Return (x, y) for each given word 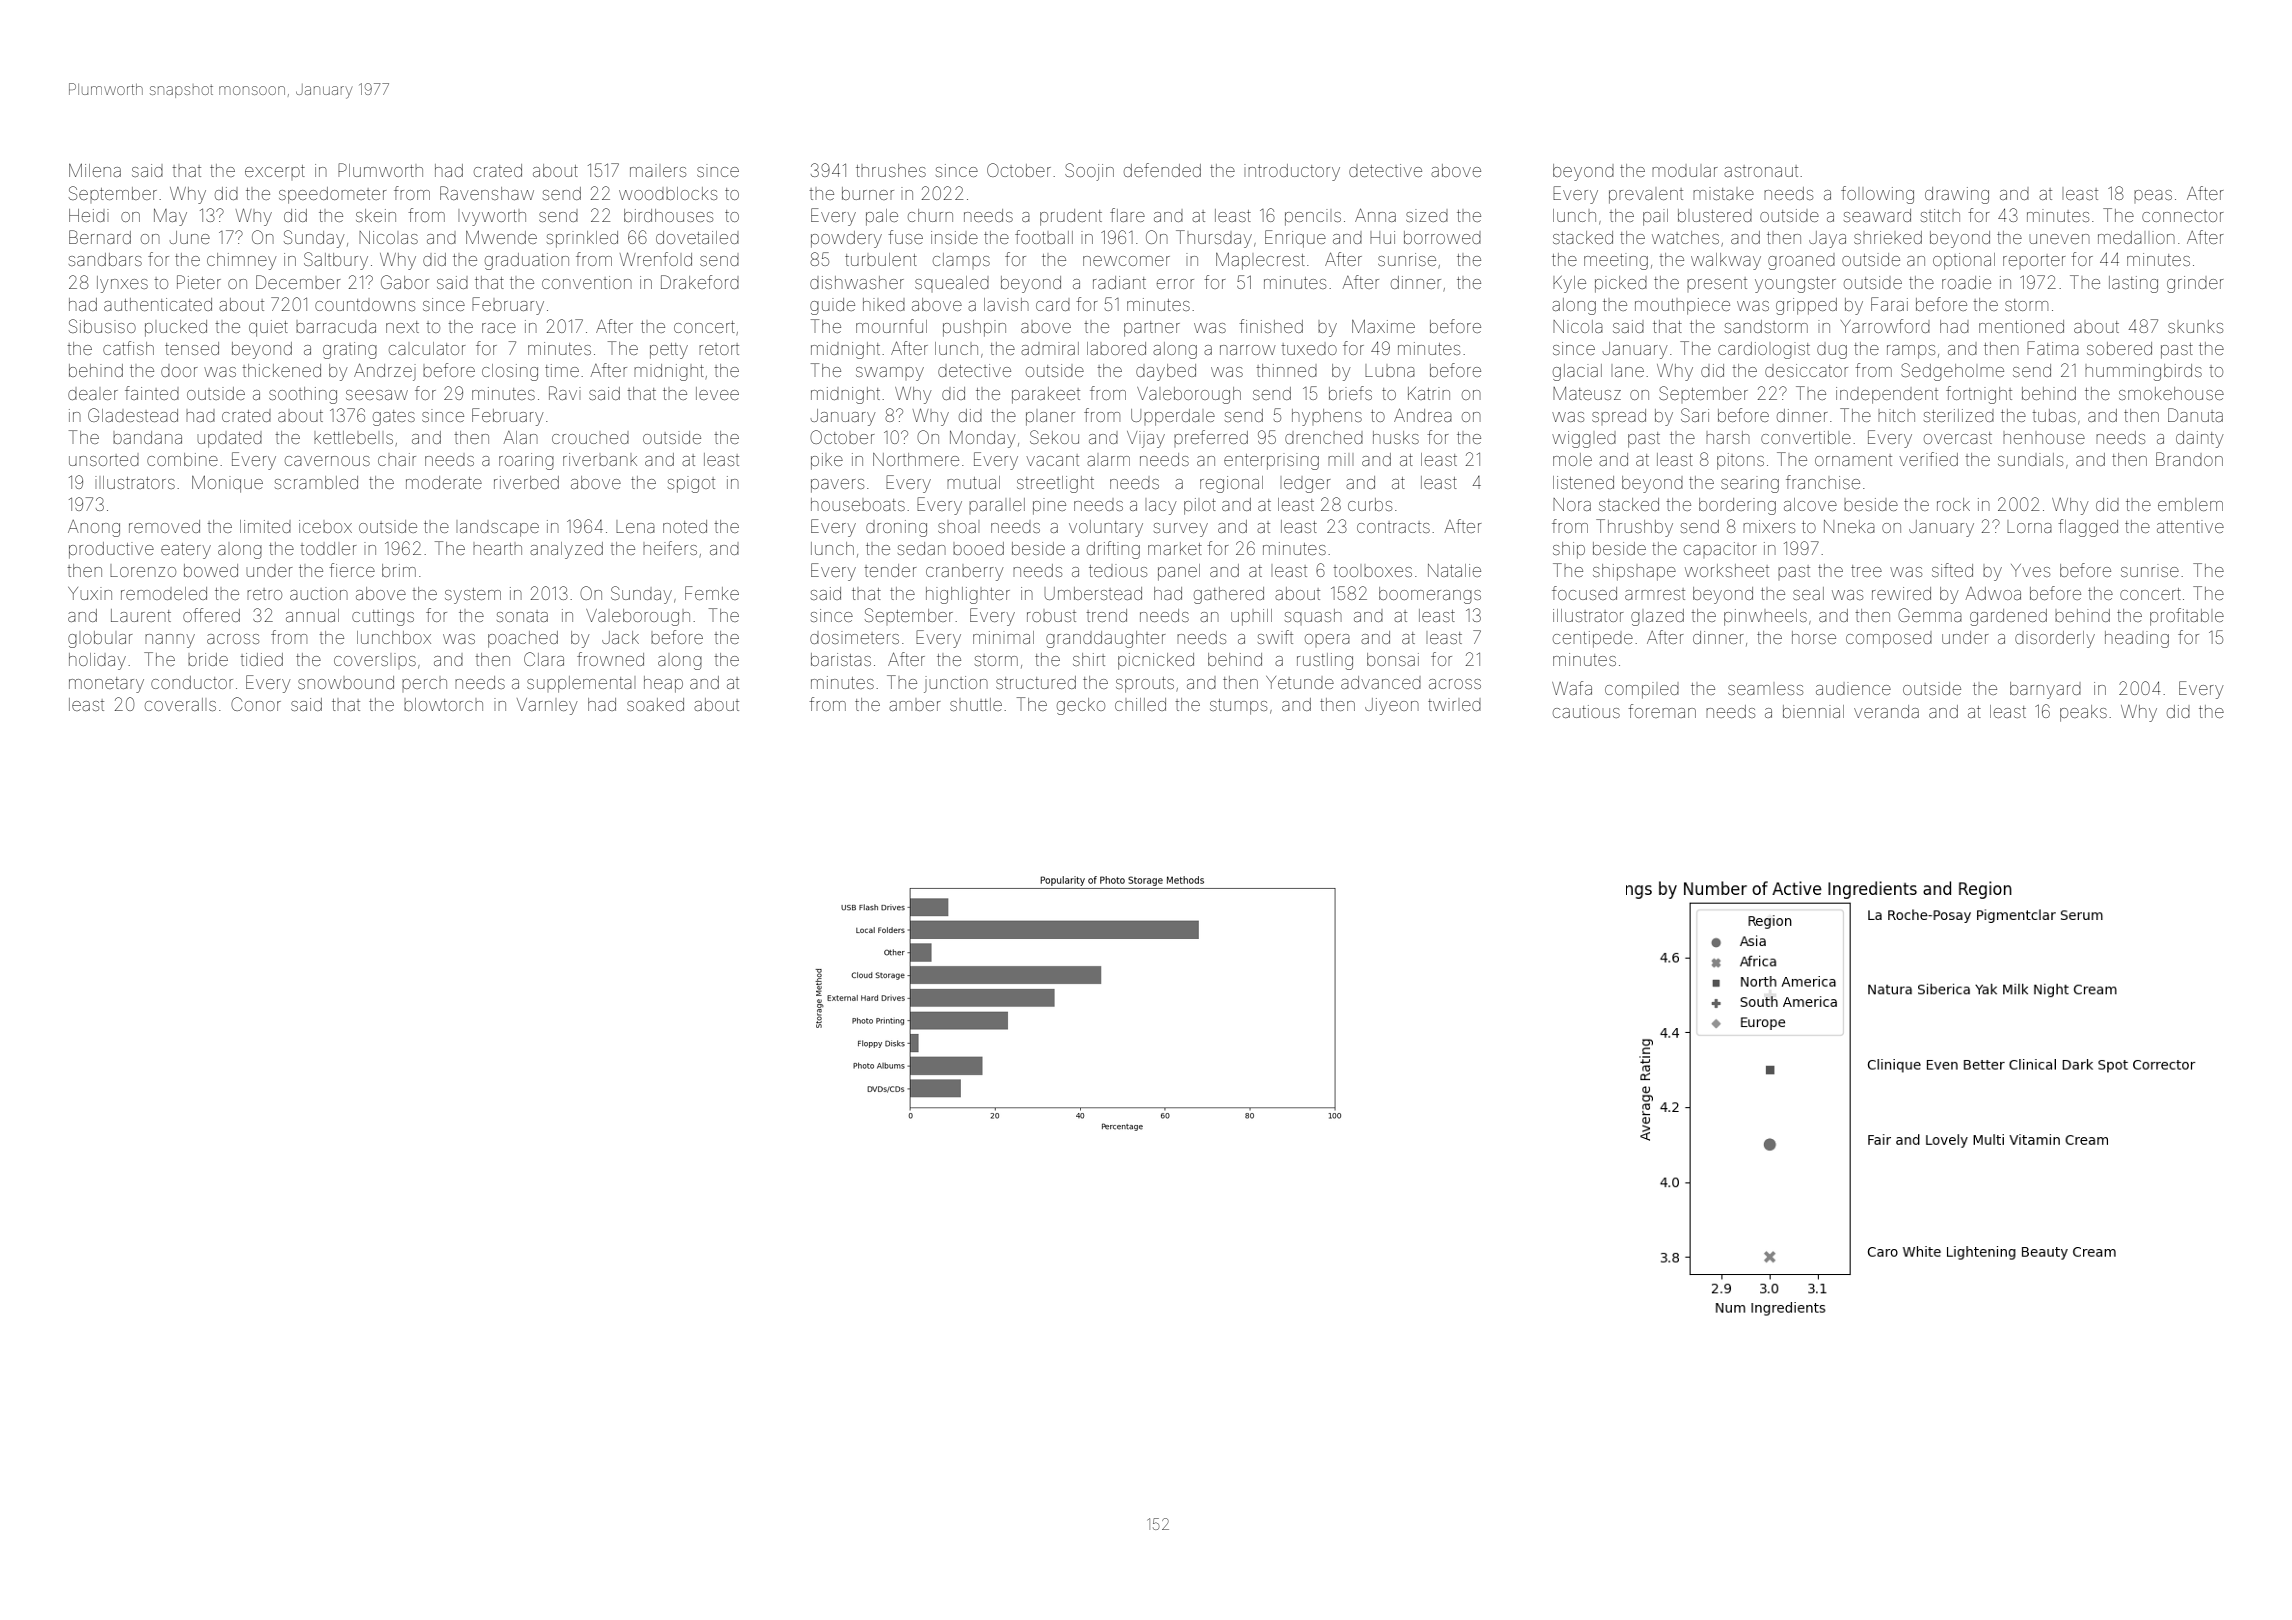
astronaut (1761, 171)
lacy (1162, 508)
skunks (2195, 326)
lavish (1006, 304)
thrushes (891, 170)
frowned (610, 659)
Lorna (2029, 526)
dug (1832, 352)
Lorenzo (143, 570)
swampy (890, 374)
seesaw (377, 395)
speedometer (333, 195)
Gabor (405, 282)
